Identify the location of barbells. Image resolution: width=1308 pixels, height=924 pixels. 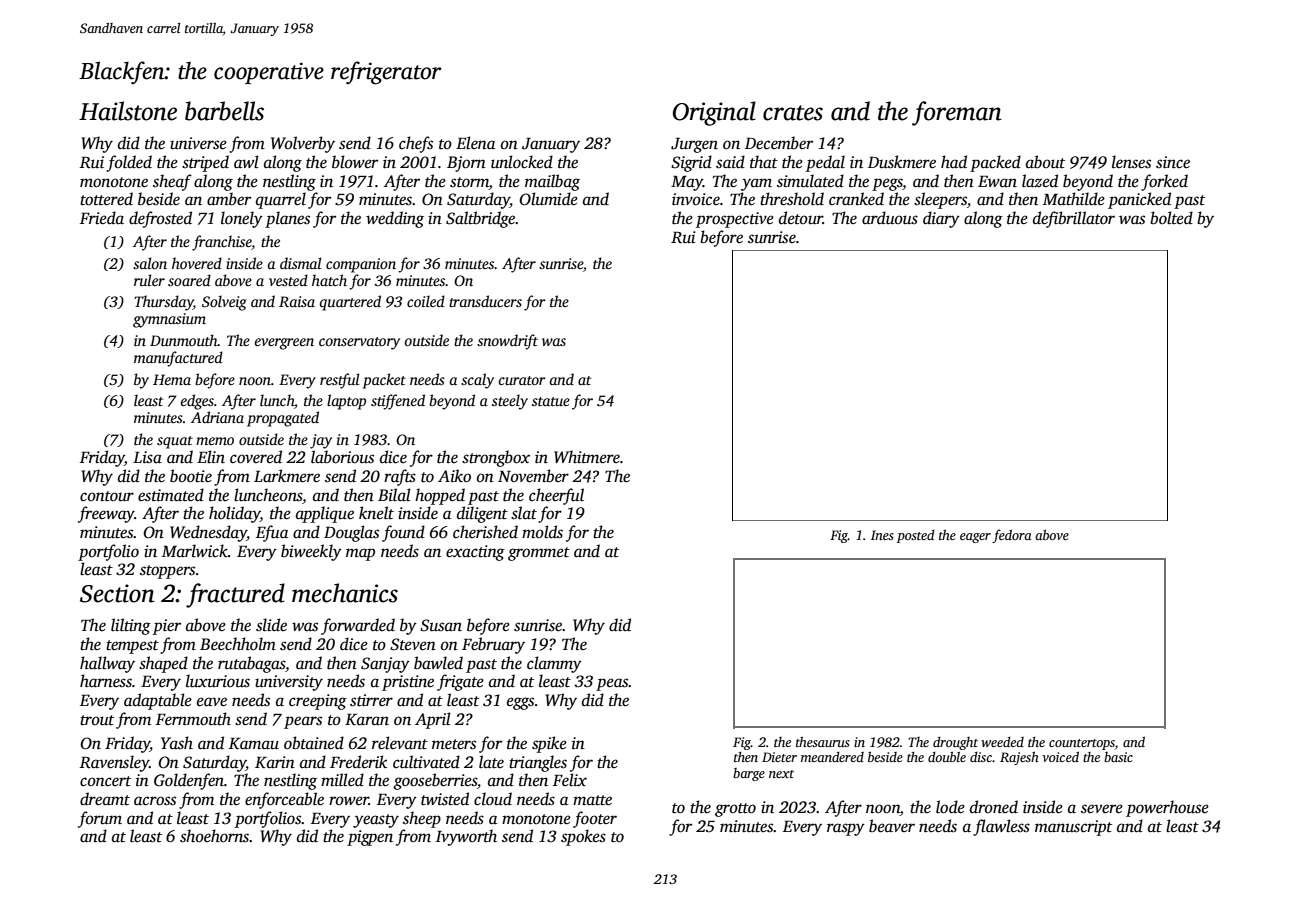
(224, 111).
